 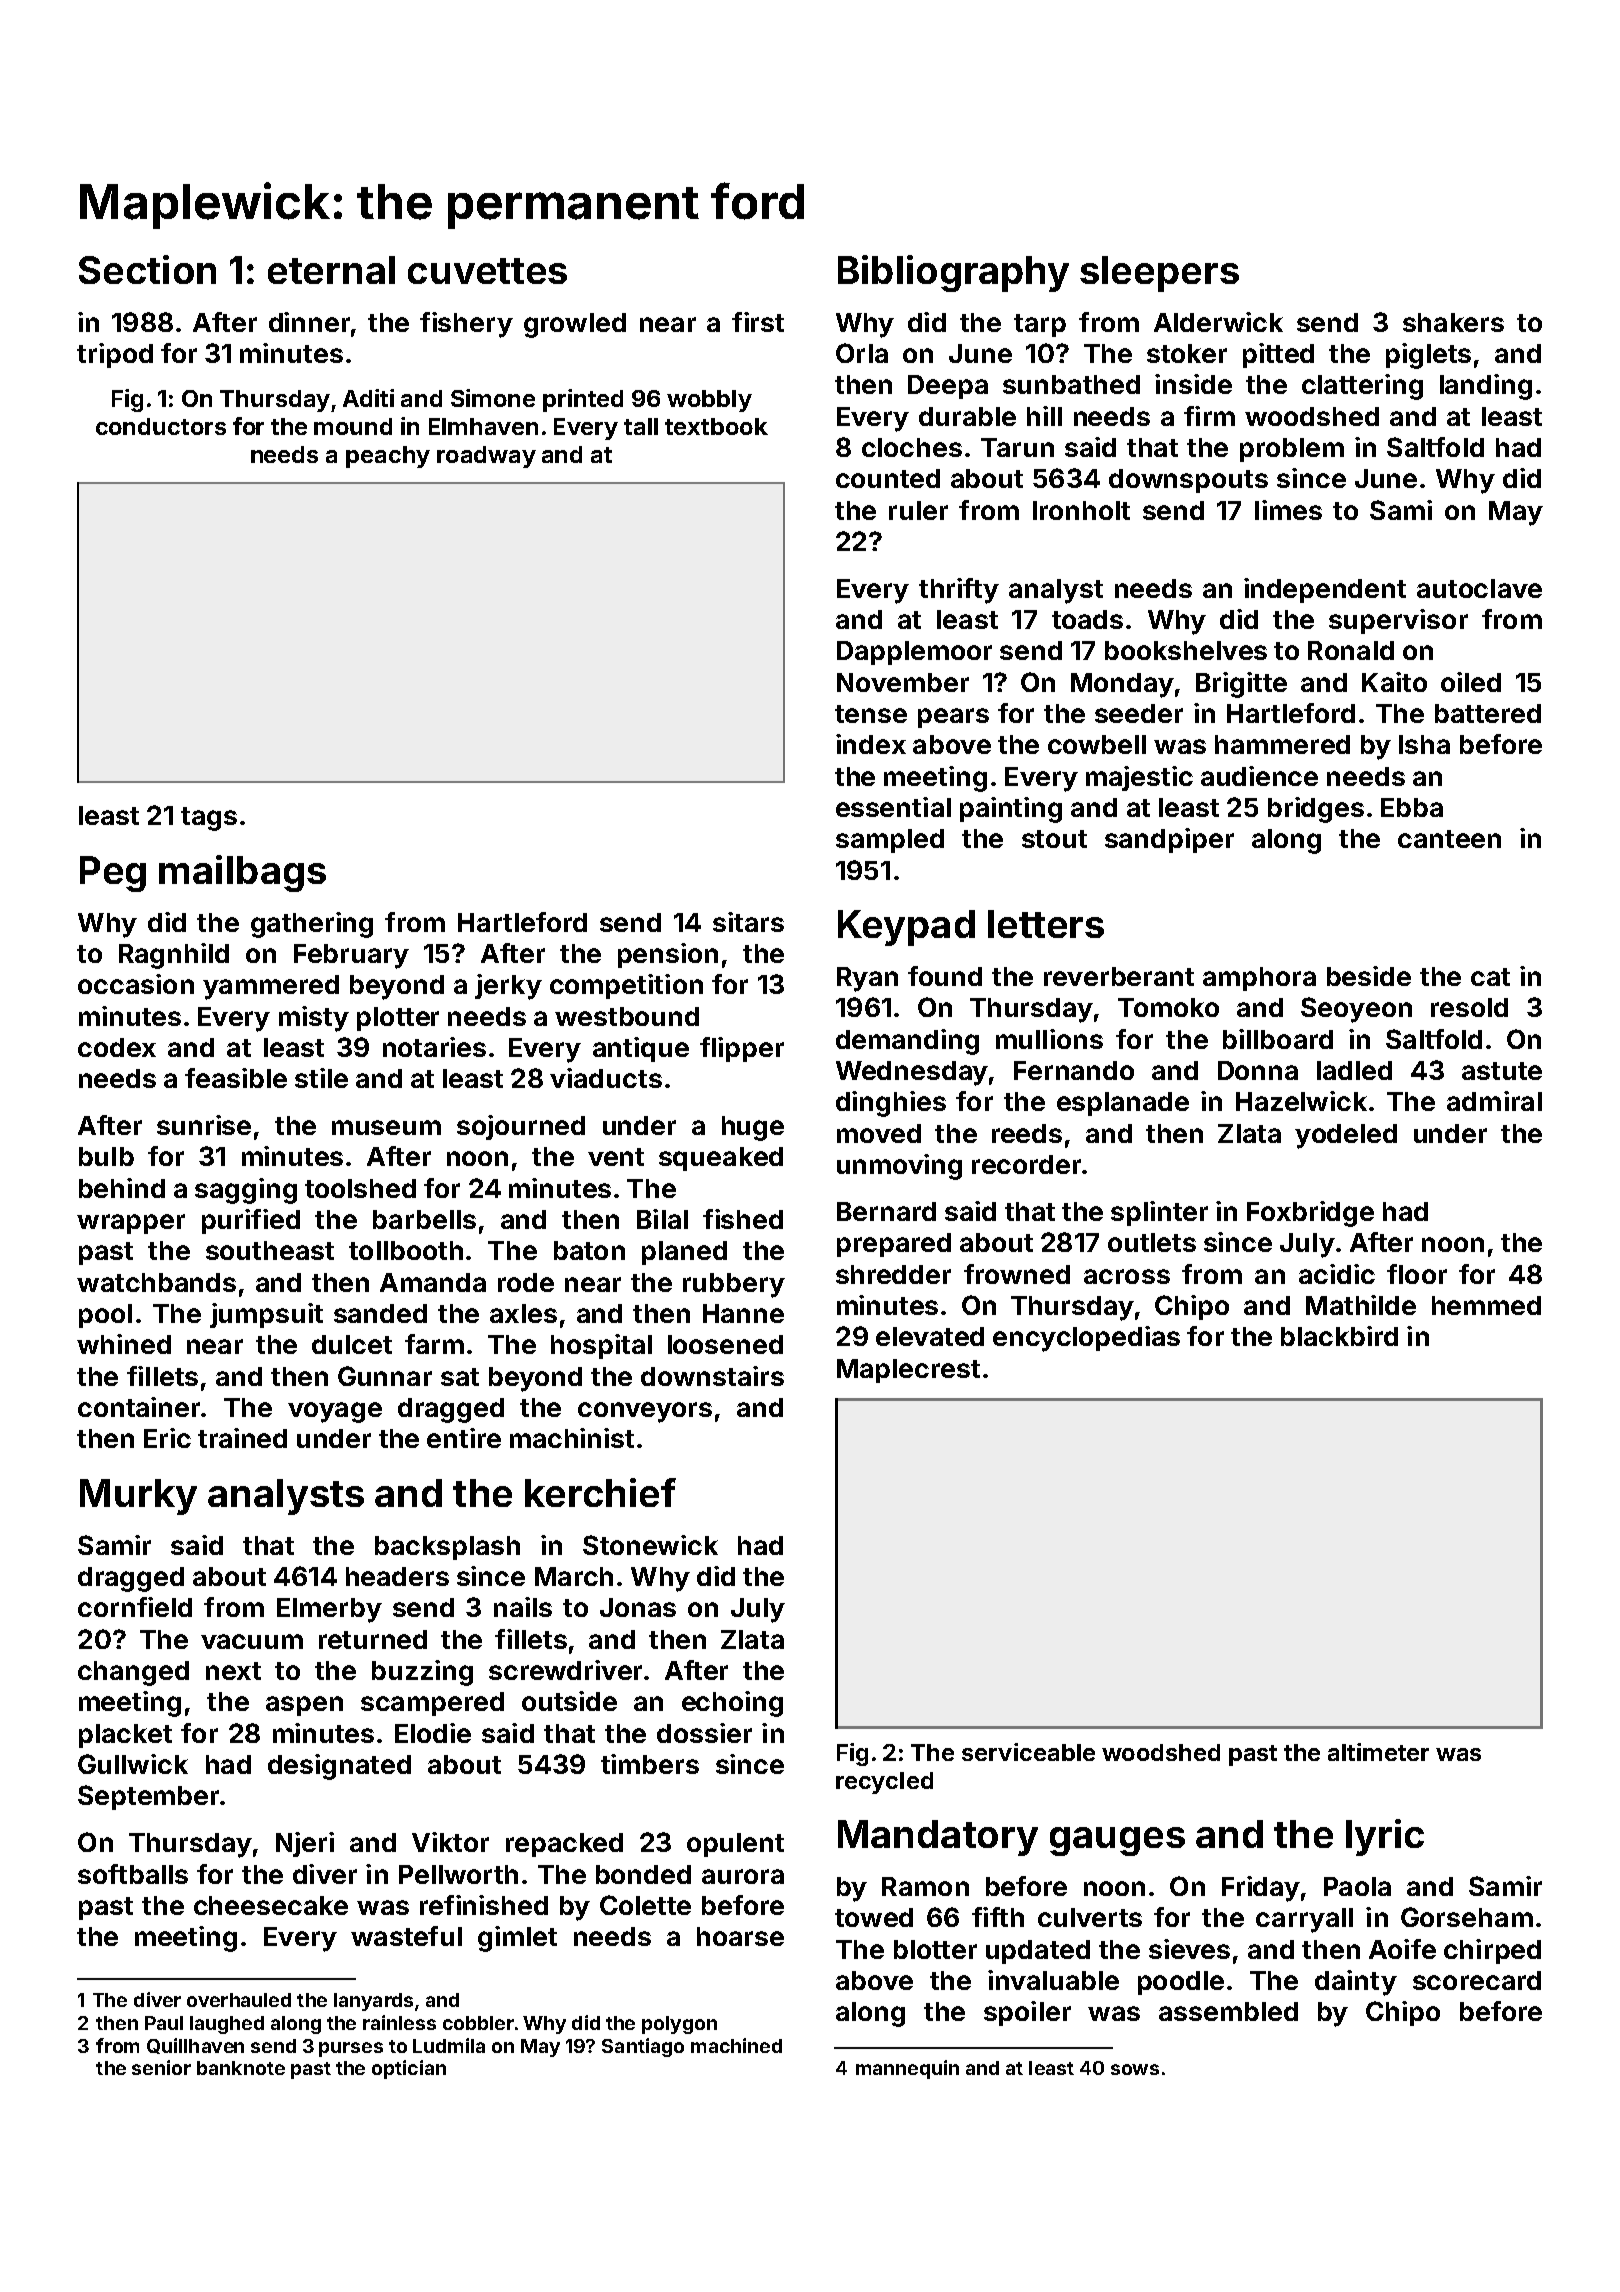 What do you see at coordinates (161, 426) in the screenshot?
I see `conductors` at bounding box center [161, 426].
